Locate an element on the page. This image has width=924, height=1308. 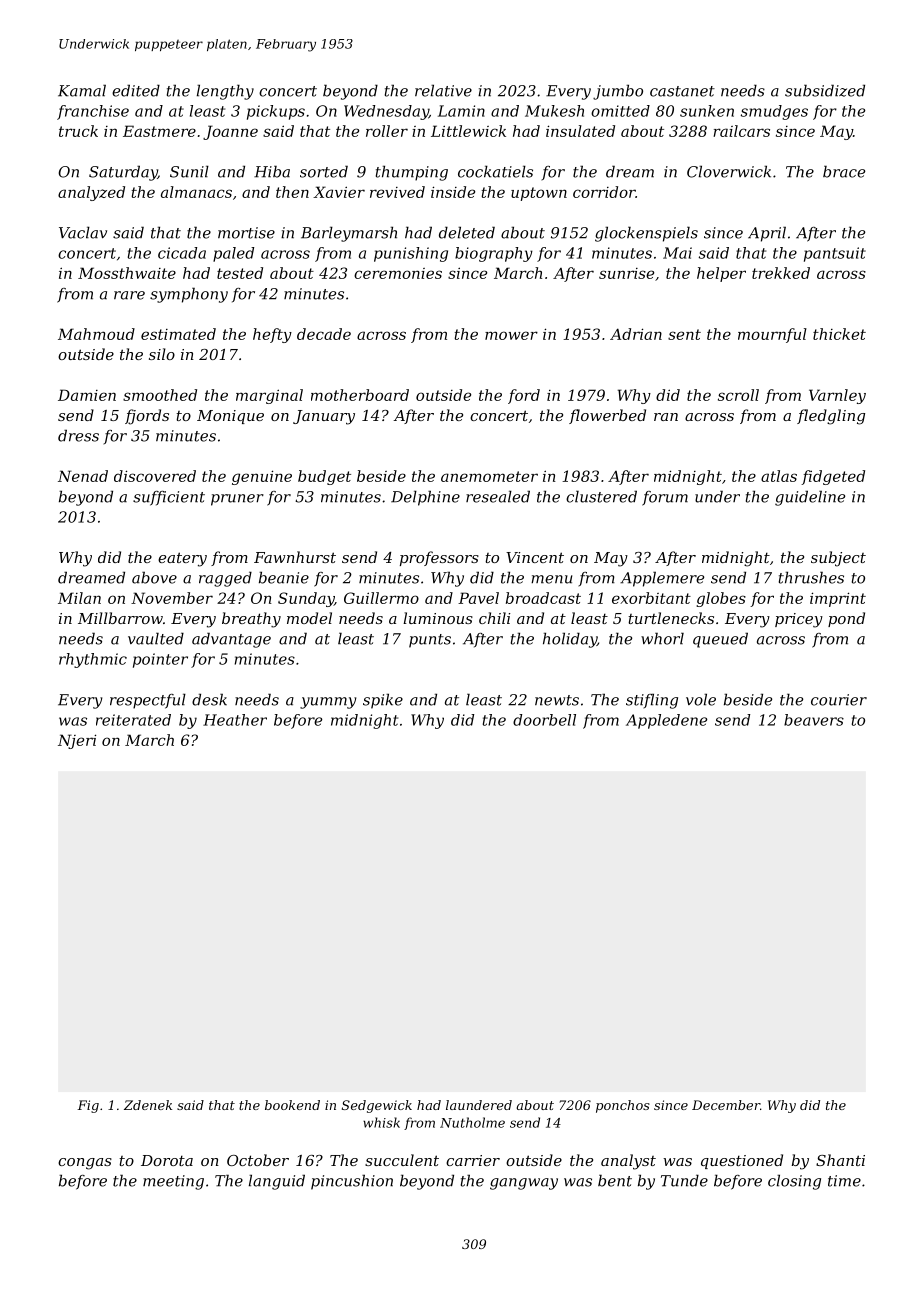
relative is located at coordinates (443, 90).
